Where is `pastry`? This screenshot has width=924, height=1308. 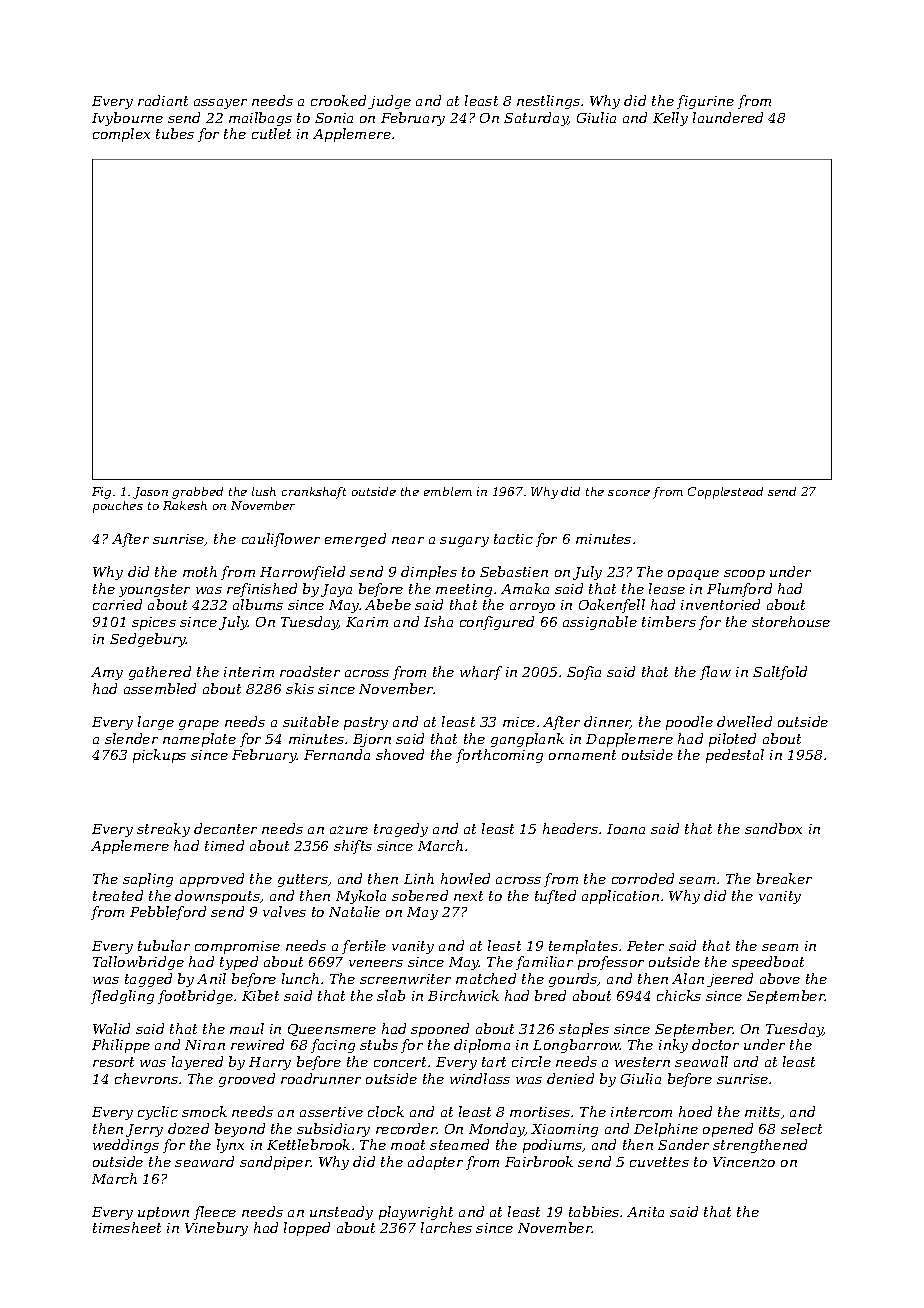 pastry is located at coordinates (366, 723).
